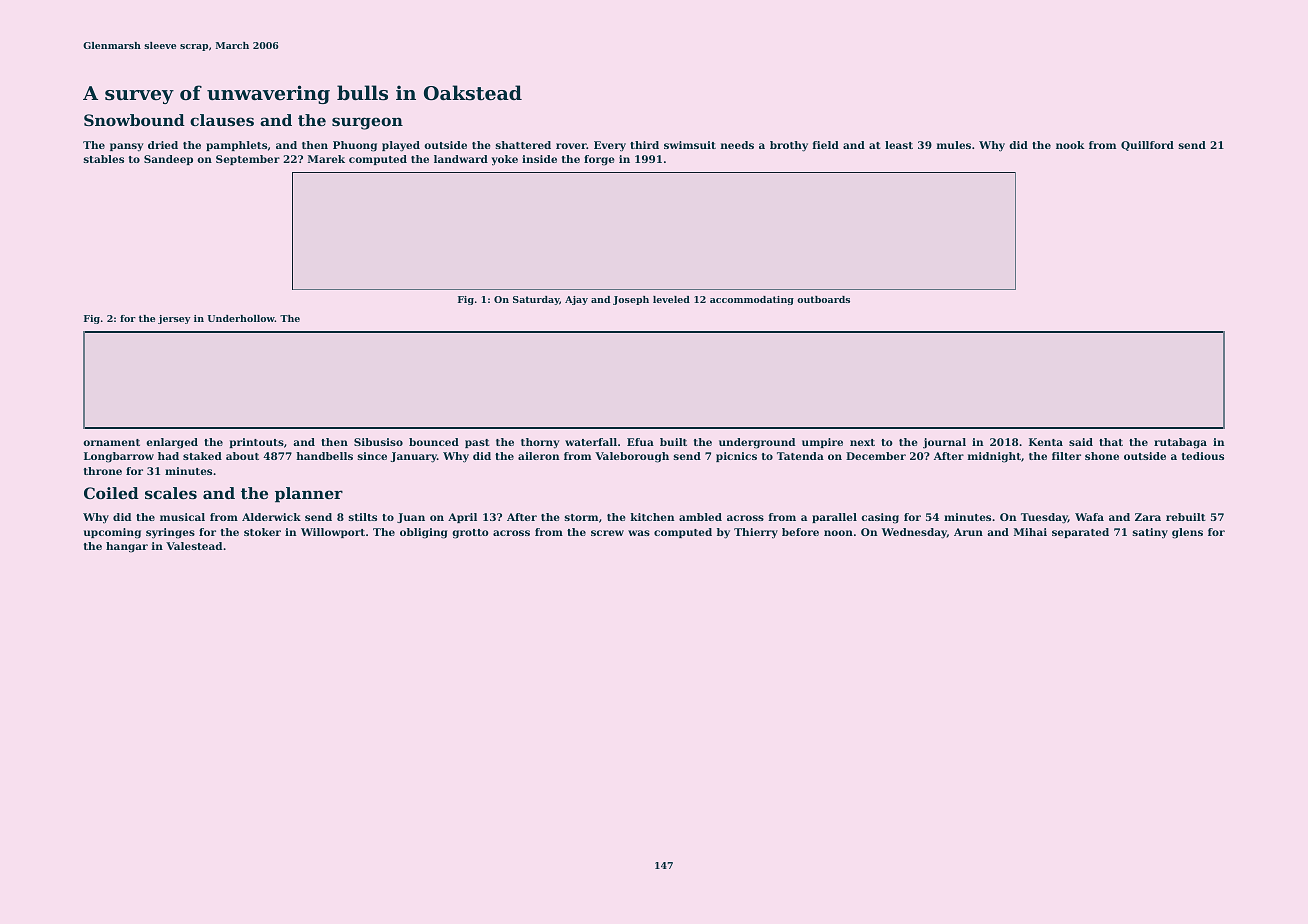 This document has height=924, width=1308. I want to click on nook, so click(1070, 145).
